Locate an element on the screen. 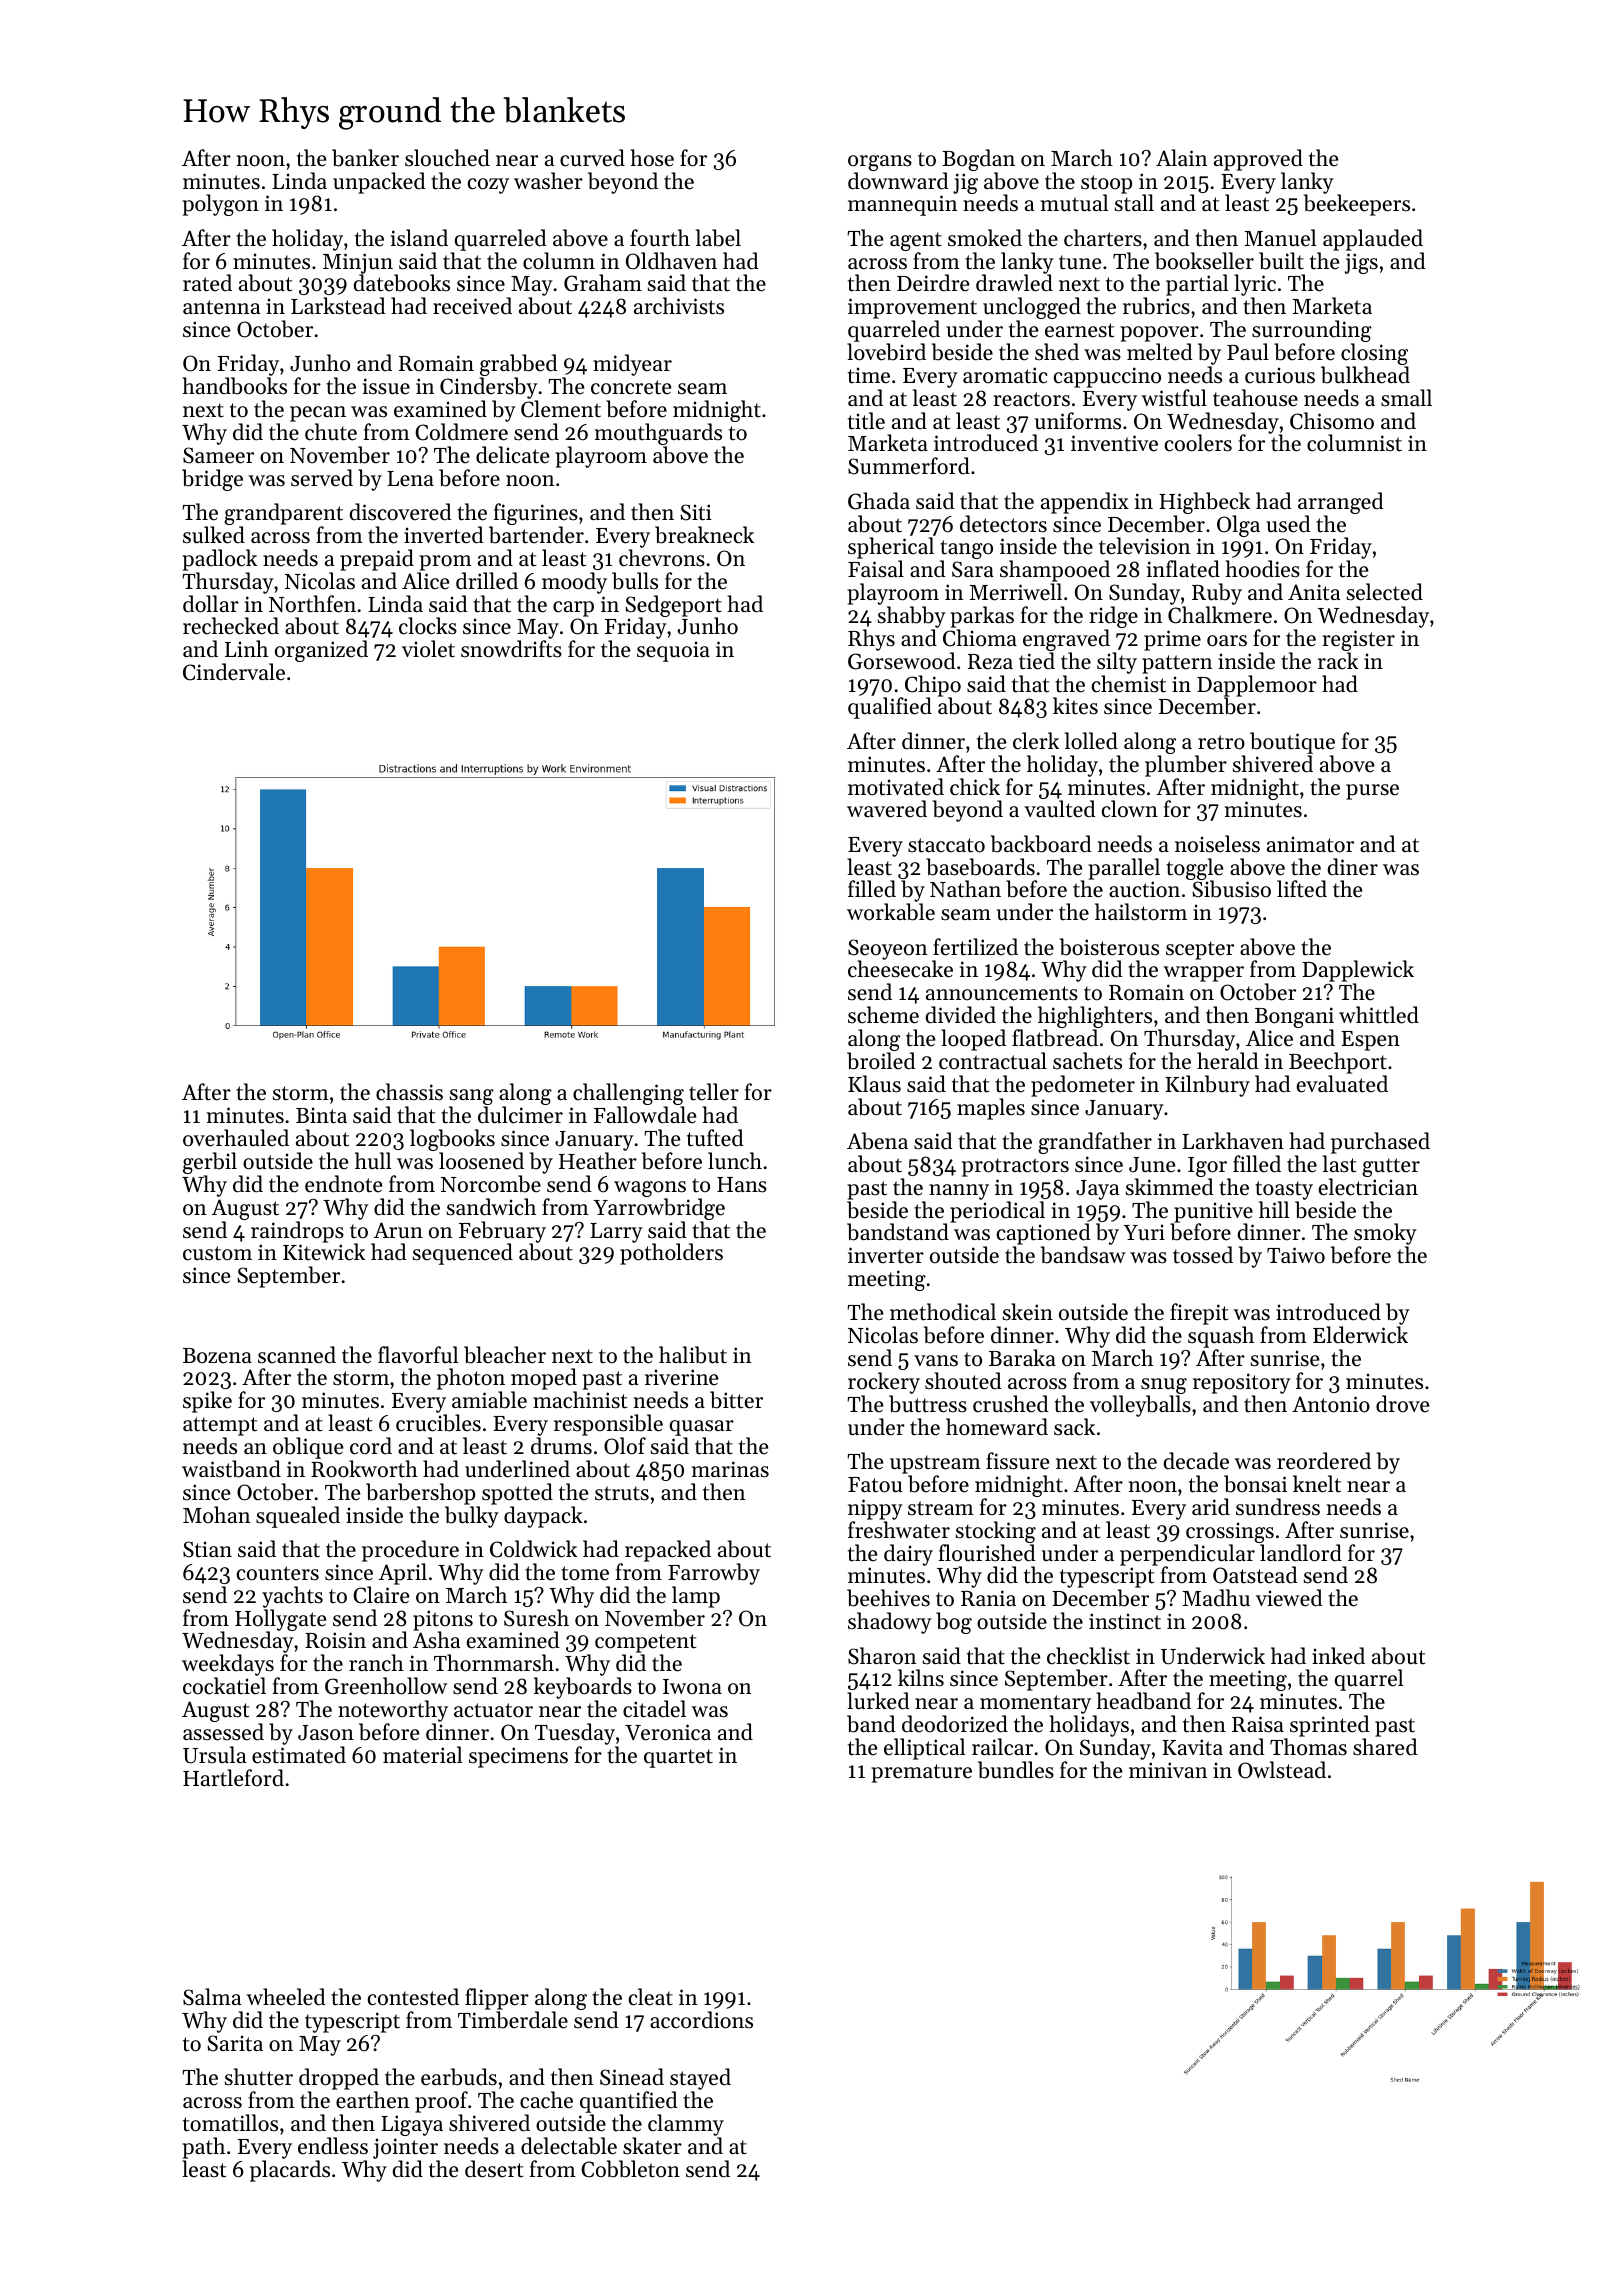  Yuri is located at coordinates (1144, 1232).
